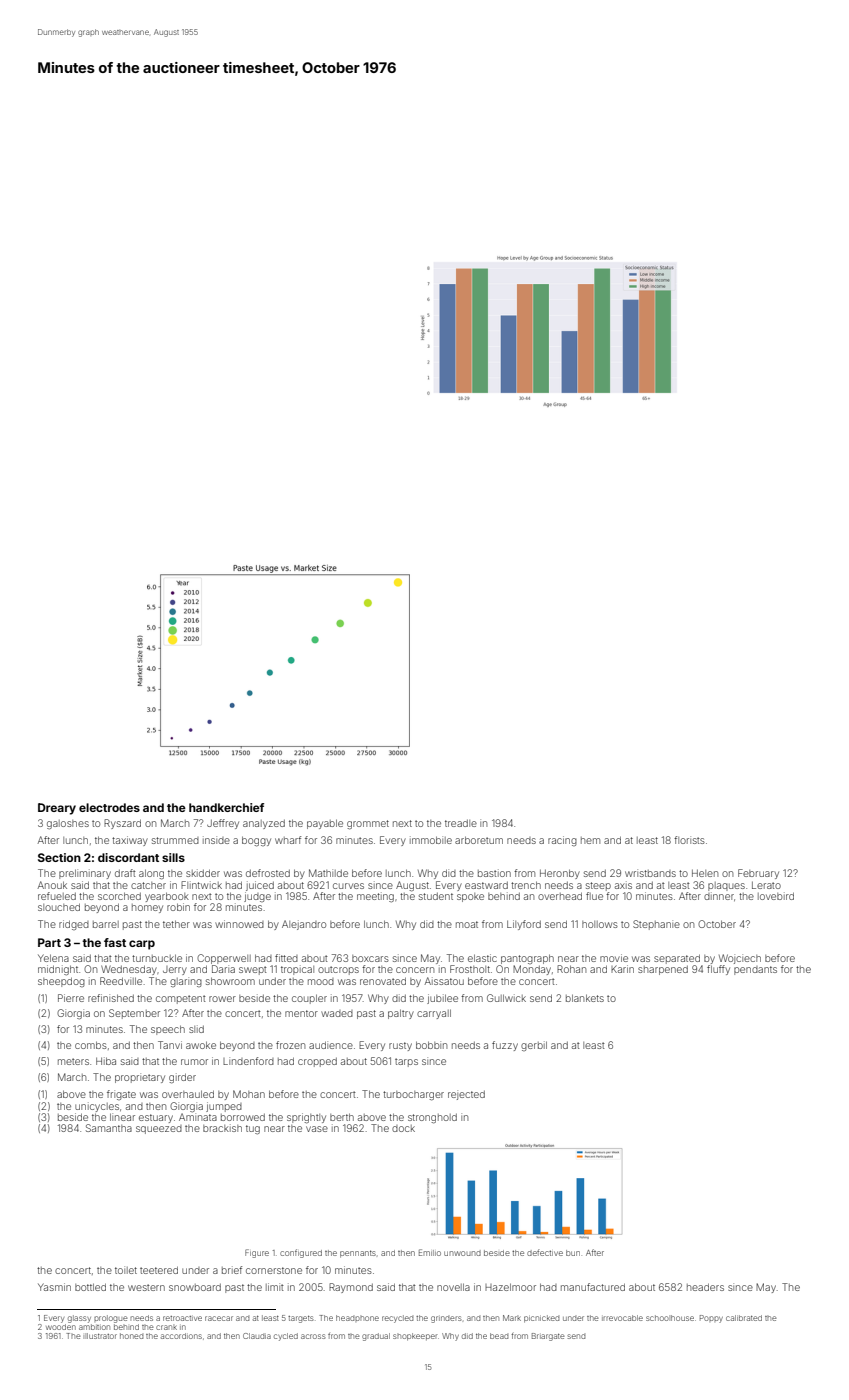 Image resolution: width=849 pixels, height=1400 pixels. I want to click on pendants, so click(755, 970).
